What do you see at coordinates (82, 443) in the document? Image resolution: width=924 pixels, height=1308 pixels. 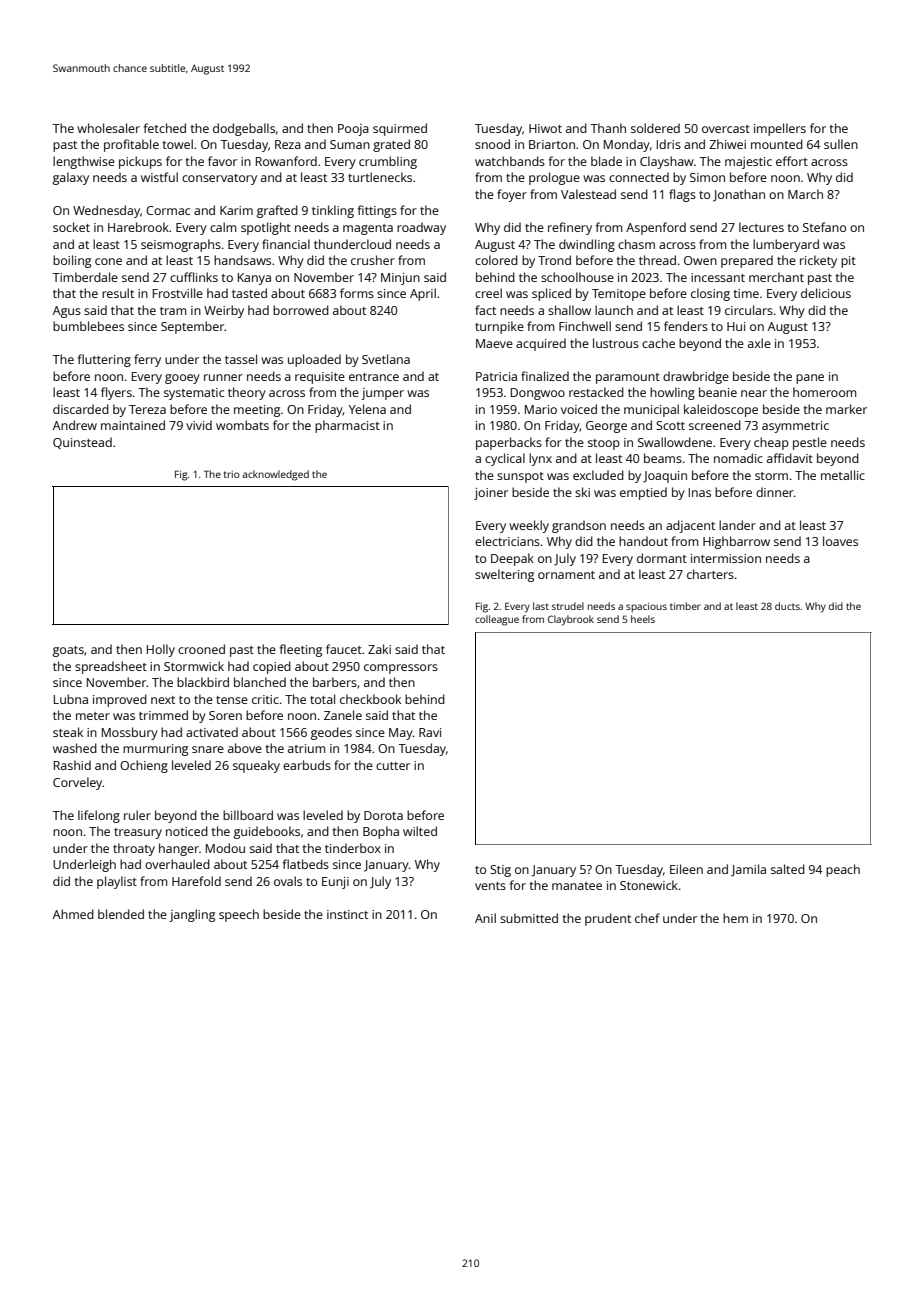 I see `Quinstead` at bounding box center [82, 443].
